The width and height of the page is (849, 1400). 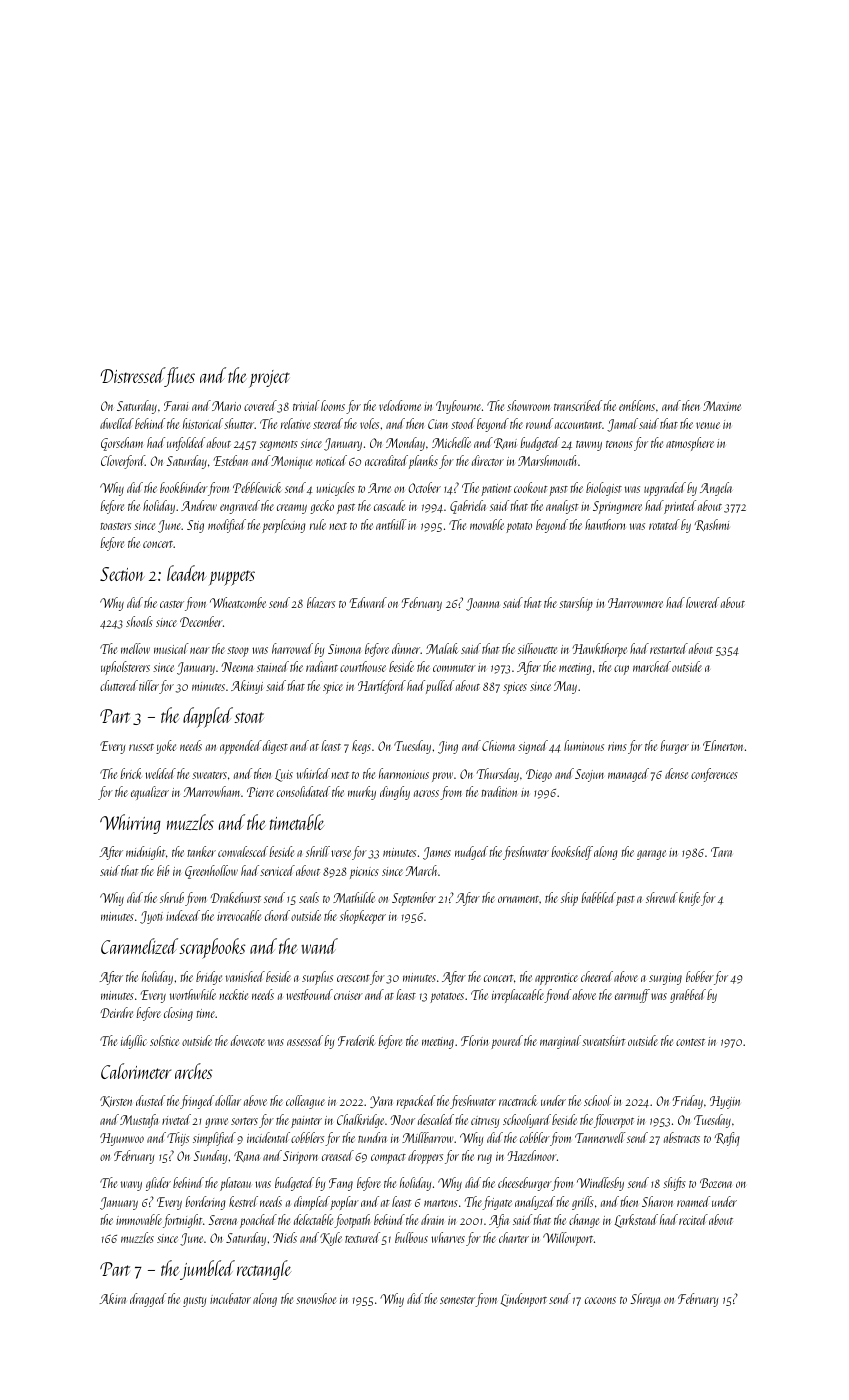 I want to click on Jamal, so click(x=622, y=425).
